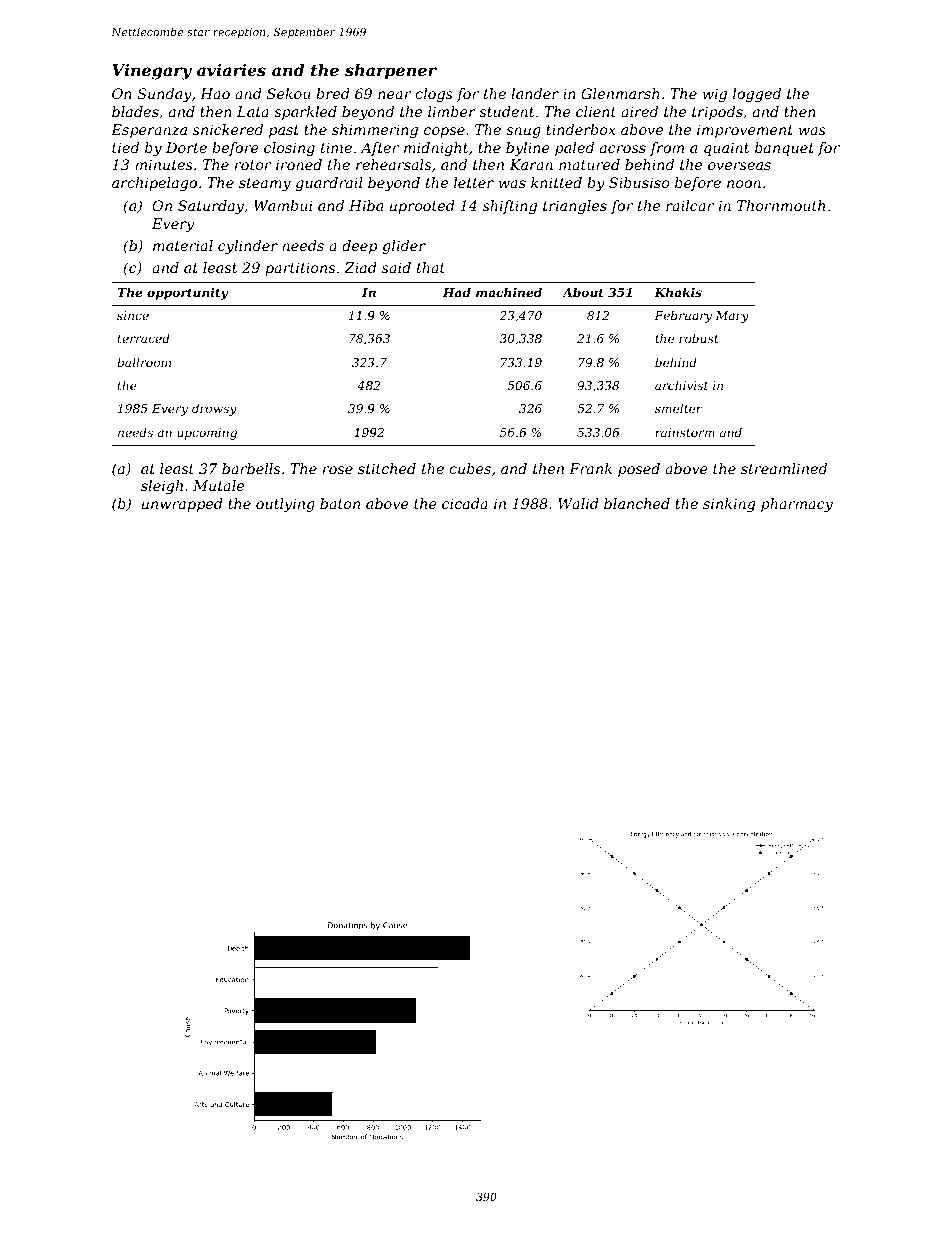 The width and height of the screenshot is (952, 1233). What do you see at coordinates (207, 434) in the screenshot?
I see `upcoming` at bounding box center [207, 434].
